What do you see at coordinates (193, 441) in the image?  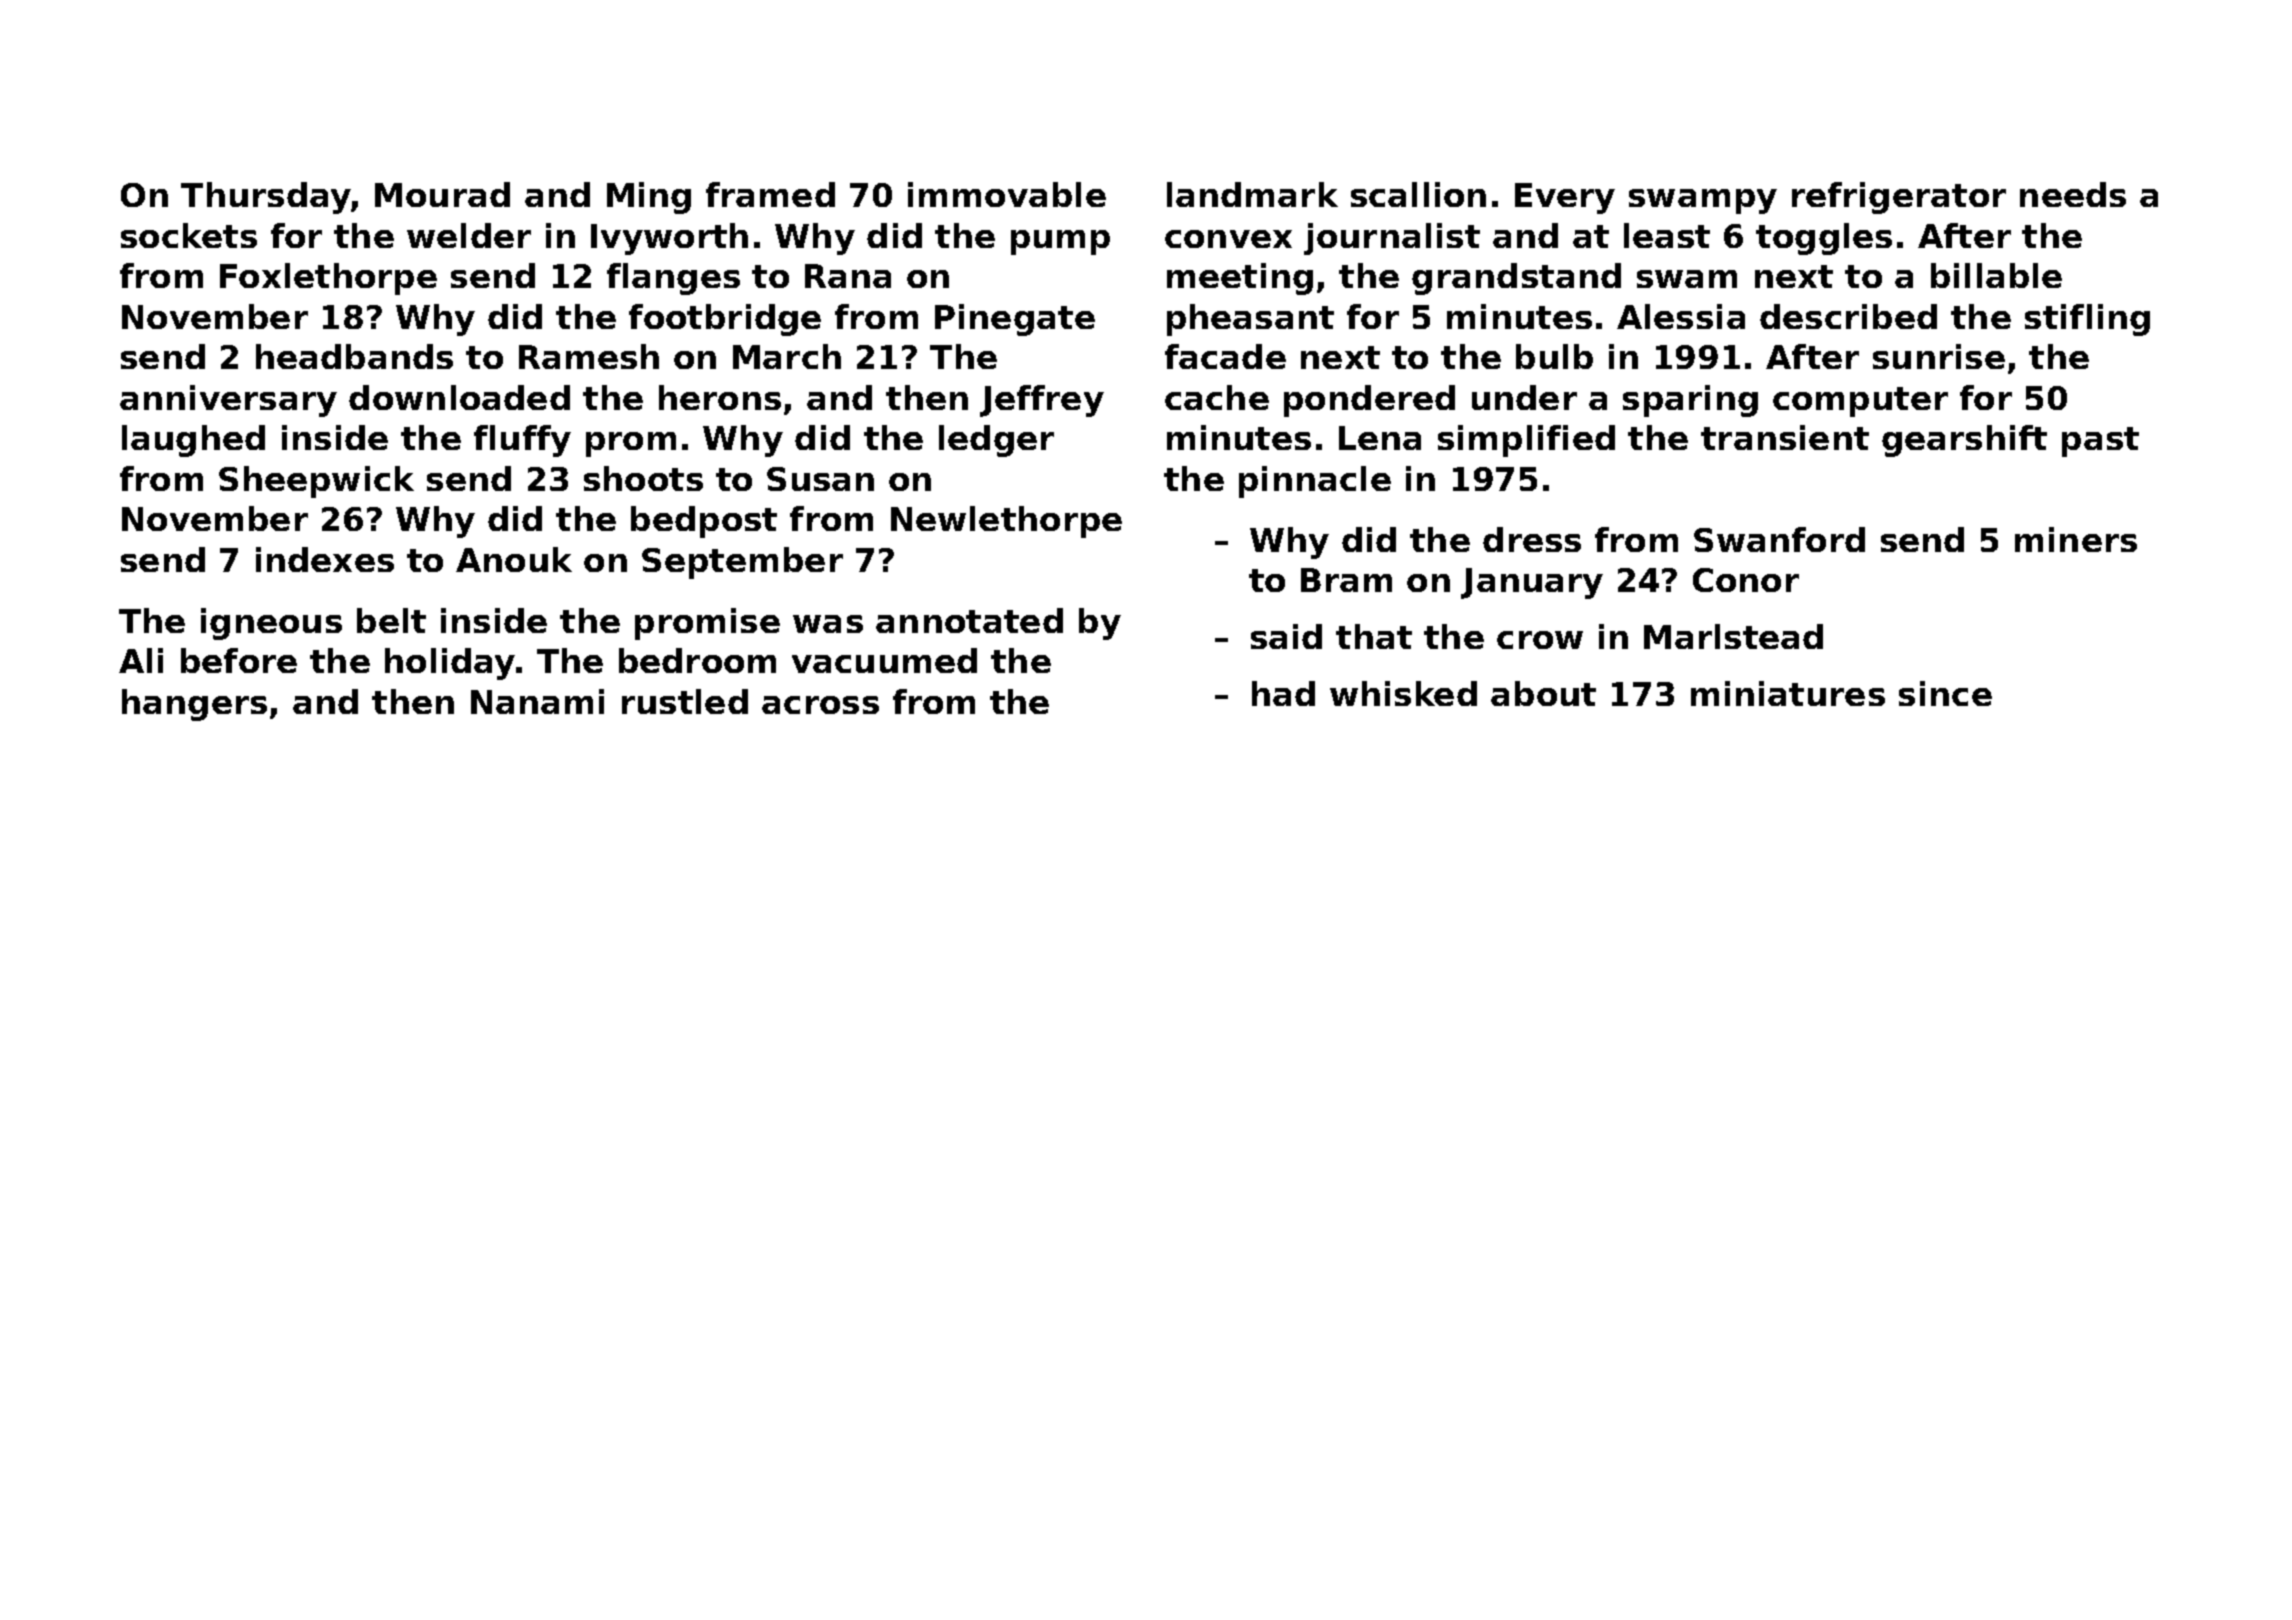 I see `laughed` at bounding box center [193, 441].
